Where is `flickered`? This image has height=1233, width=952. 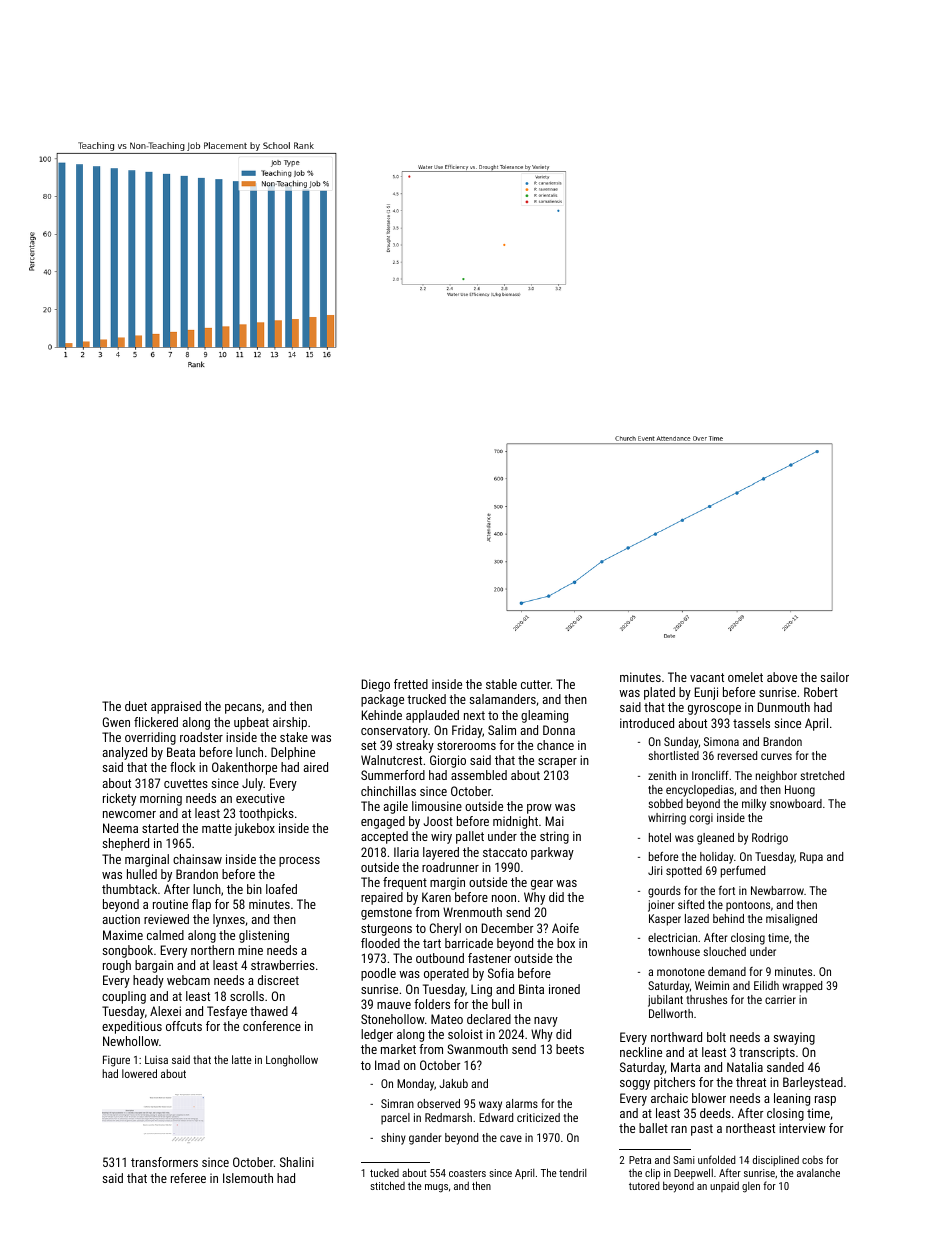
flickered is located at coordinates (156, 722).
